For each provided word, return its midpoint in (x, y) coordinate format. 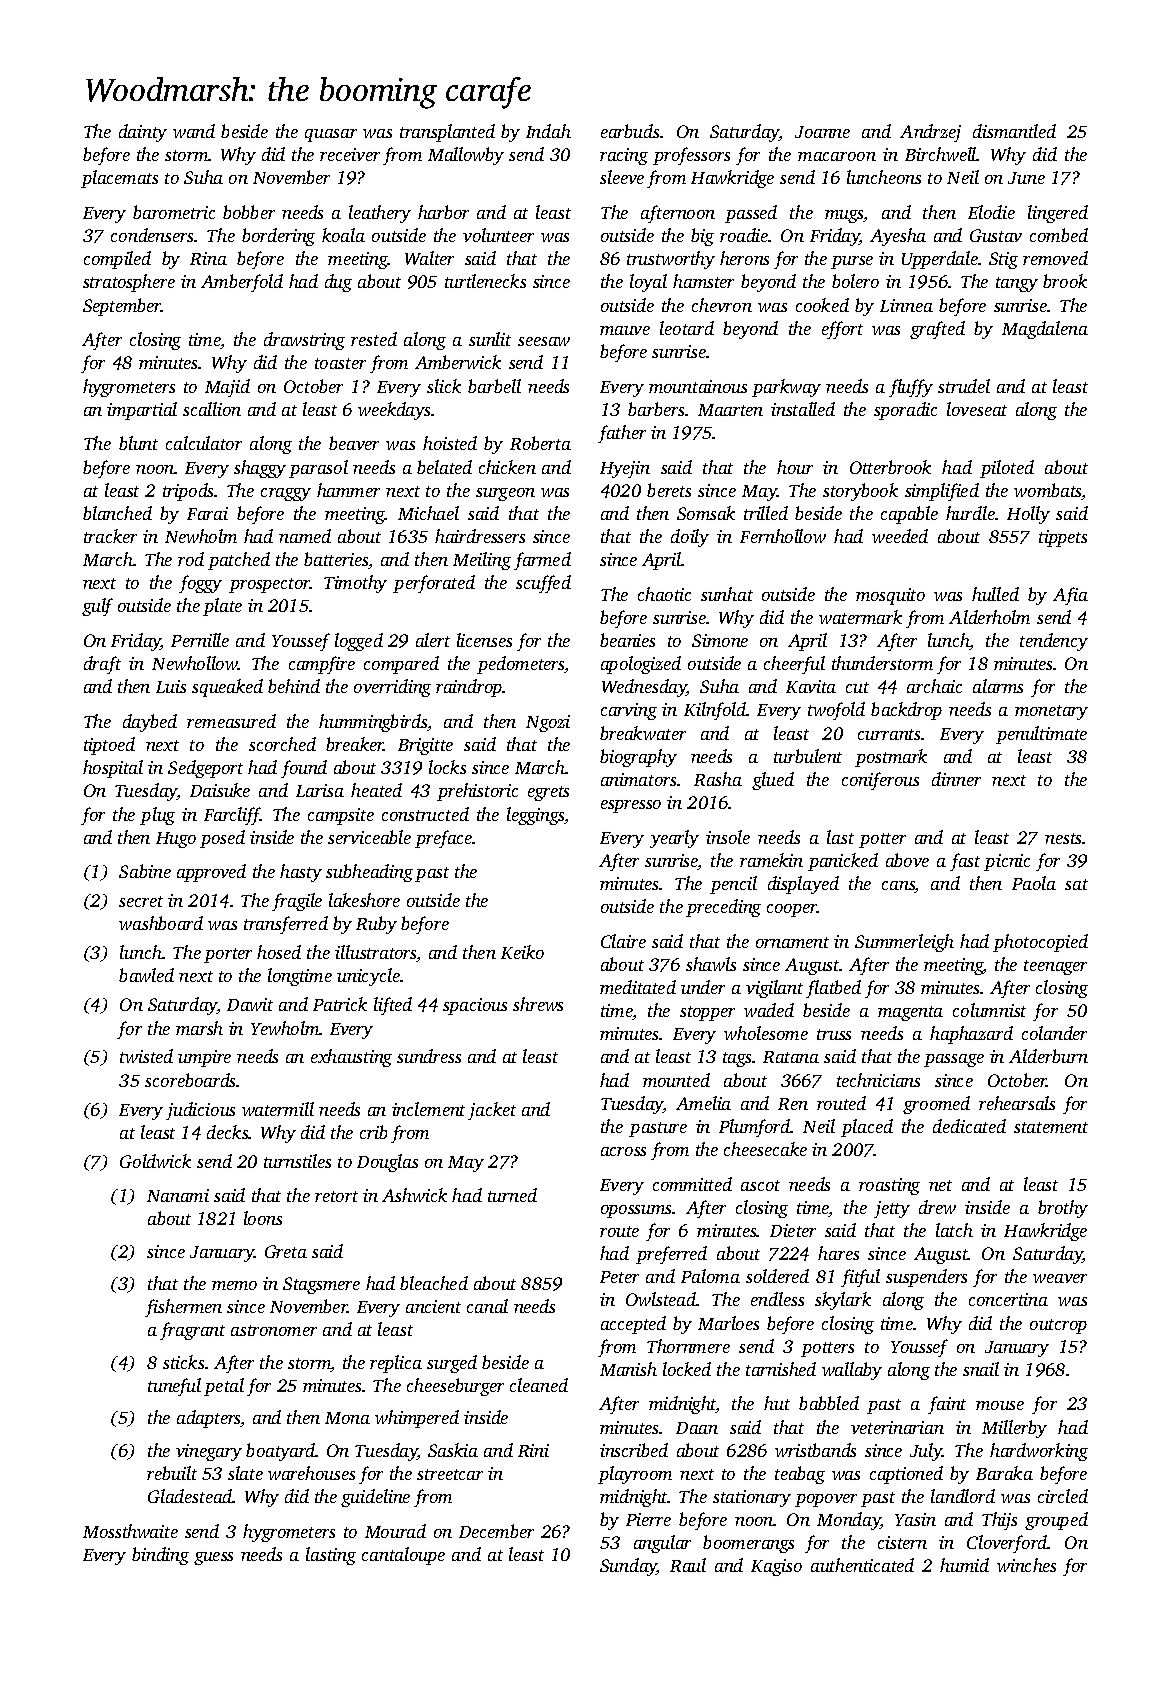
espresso (631, 806)
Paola (1034, 883)
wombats (1048, 491)
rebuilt (172, 1473)
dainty (143, 133)
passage (954, 1060)
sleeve (622, 177)
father (622, 434)
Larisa (320, 790)
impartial (142, 411)
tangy (1017, 284)
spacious (475, 1006)
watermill (278, 1109)
